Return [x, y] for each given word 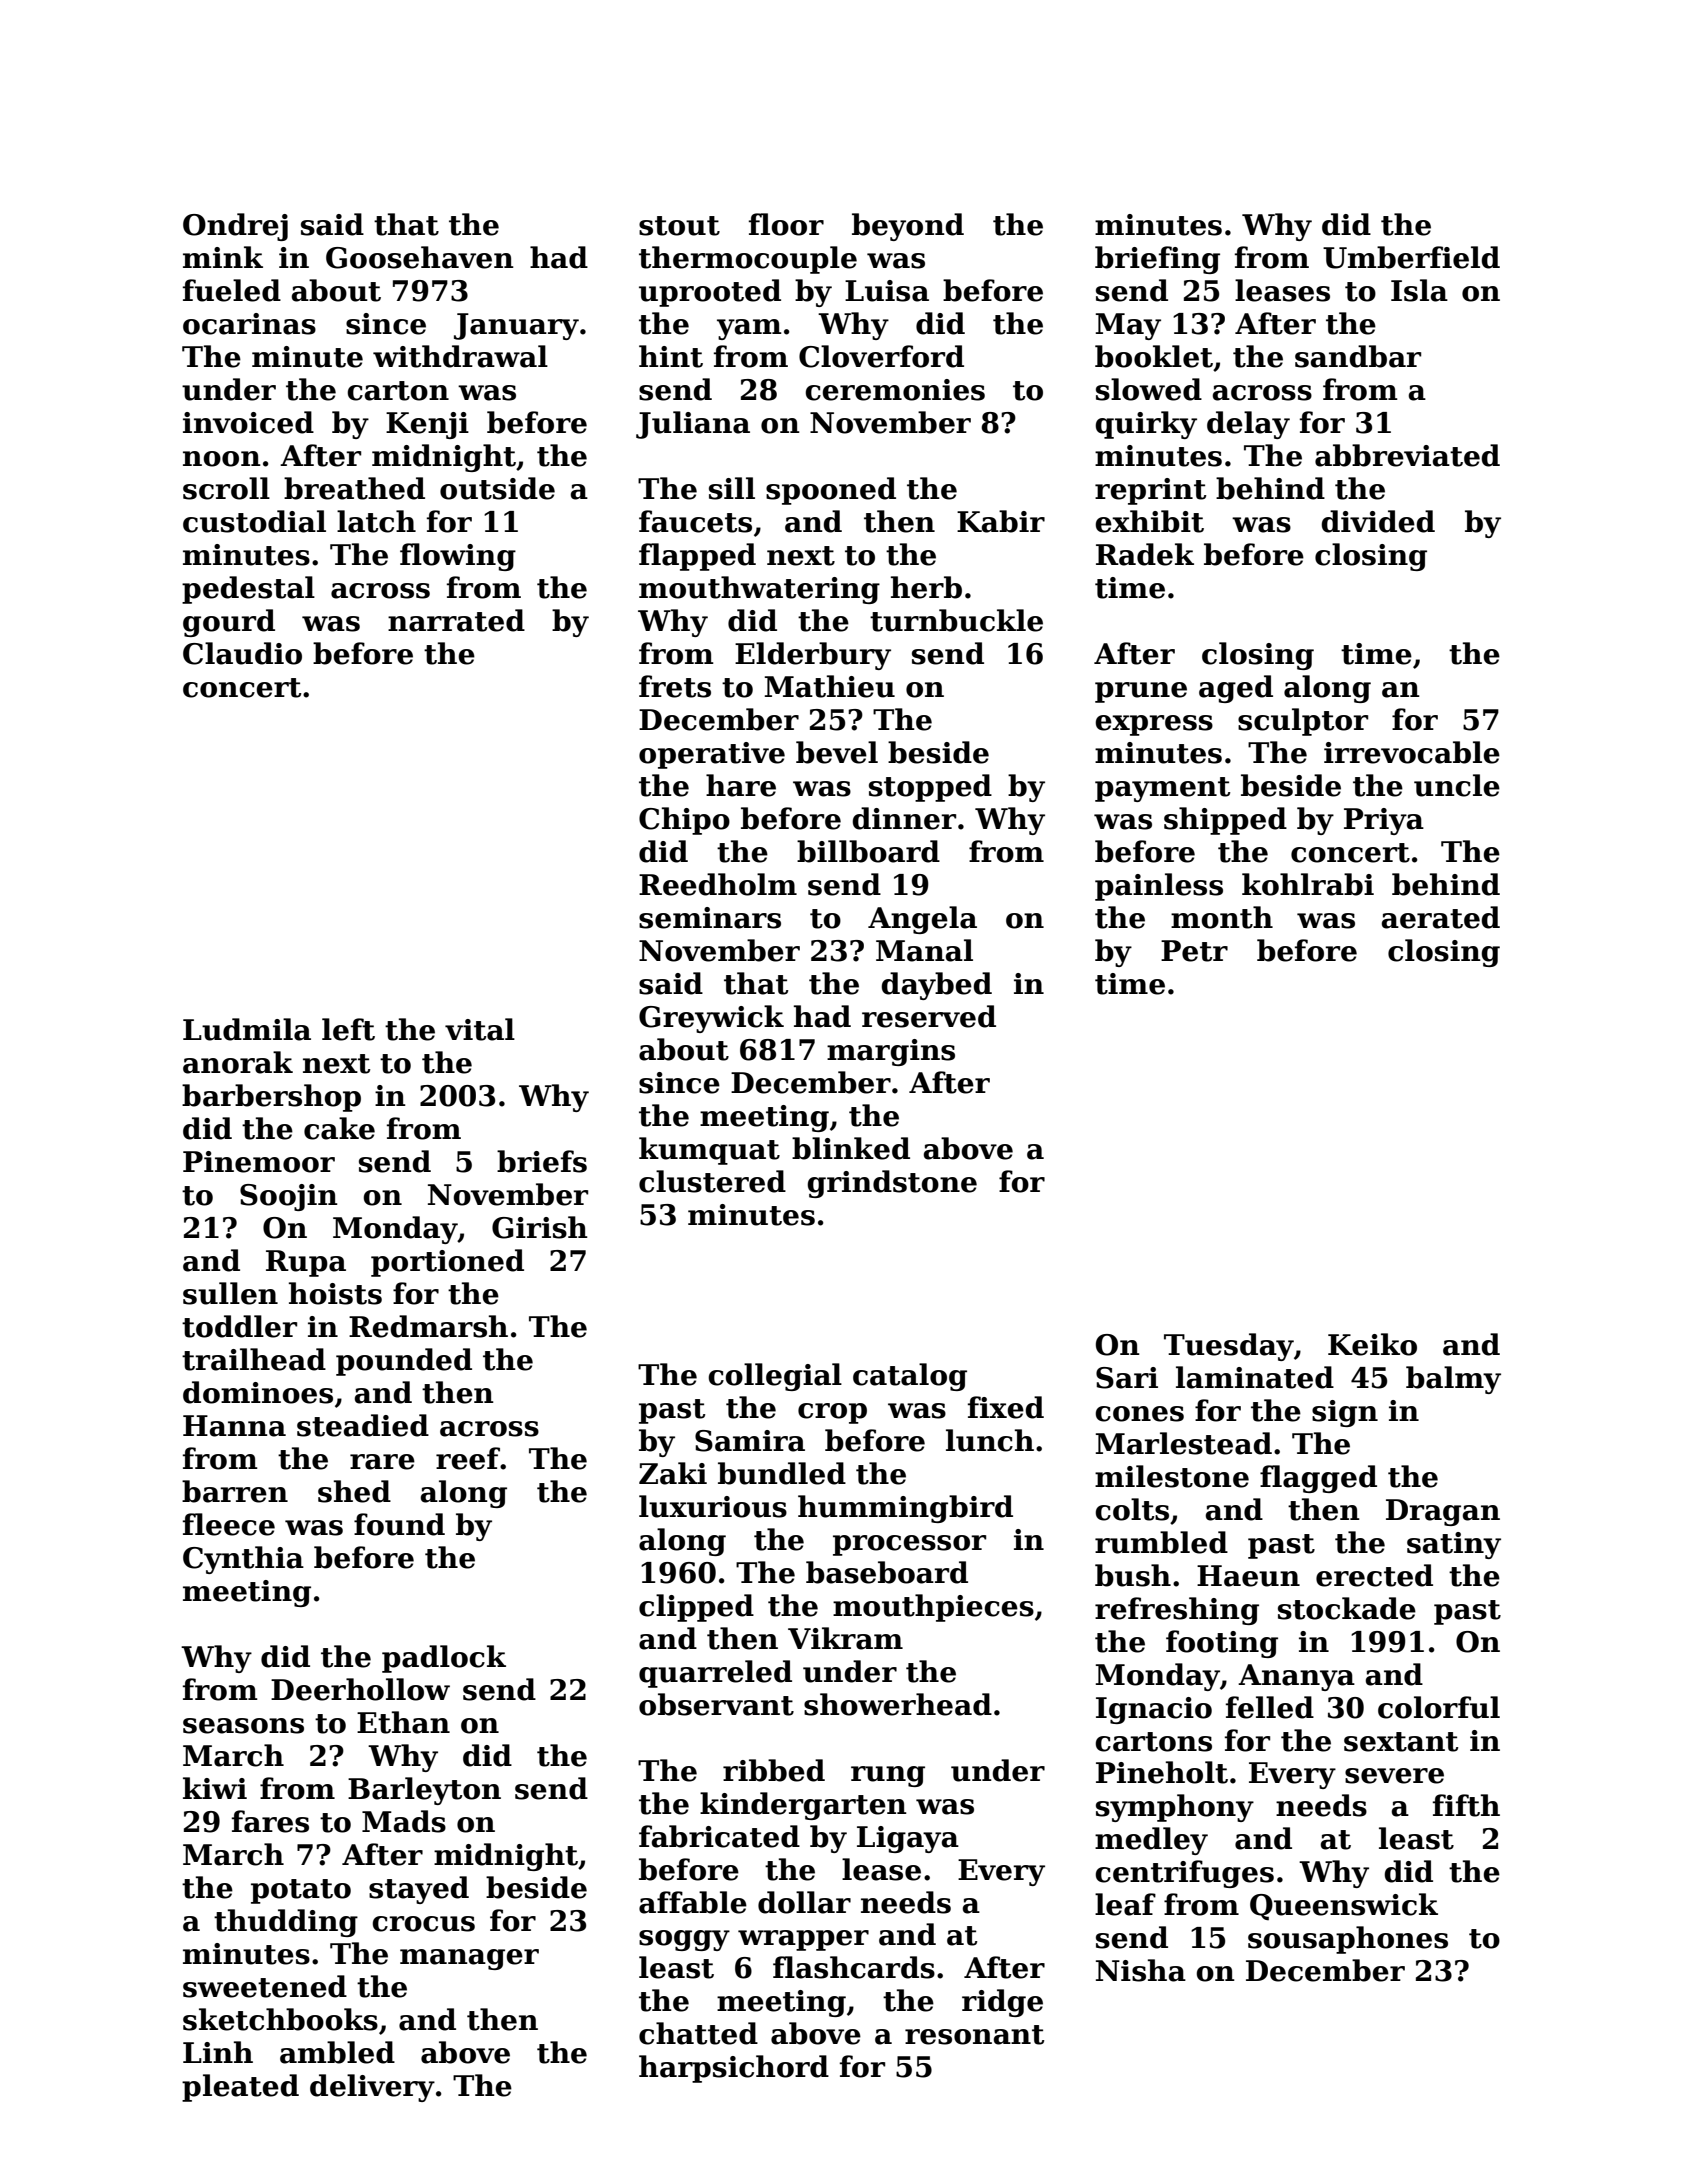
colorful [1439, 1707]
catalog [910, 1377]
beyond [908, 227]
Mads [404, 1821]
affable [693, 1902]
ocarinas [249, 324]
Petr [1194, 951]
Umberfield [1411, 257]
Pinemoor [259, 1162]
